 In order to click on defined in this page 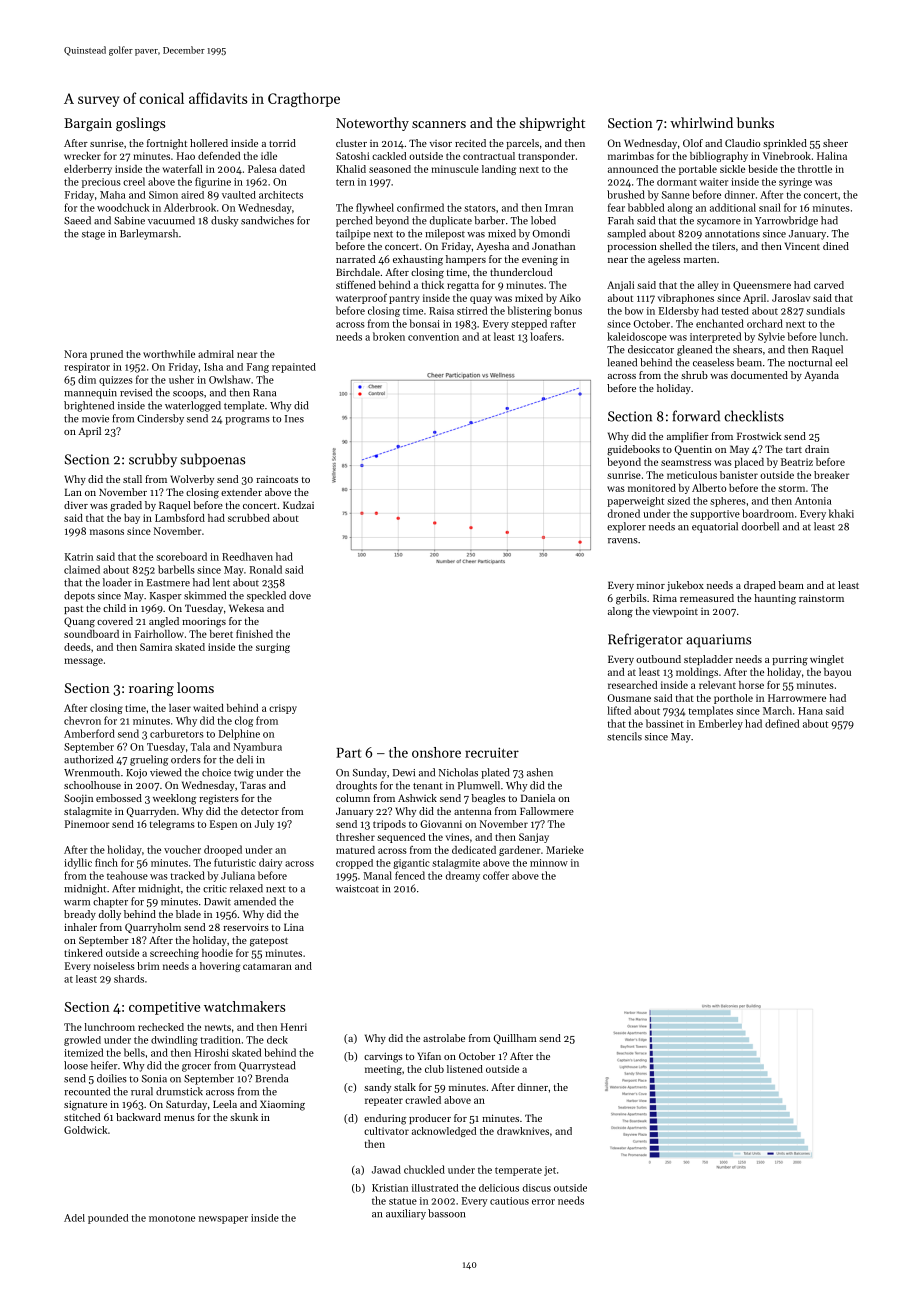, I will do `click(782, 723)`.
